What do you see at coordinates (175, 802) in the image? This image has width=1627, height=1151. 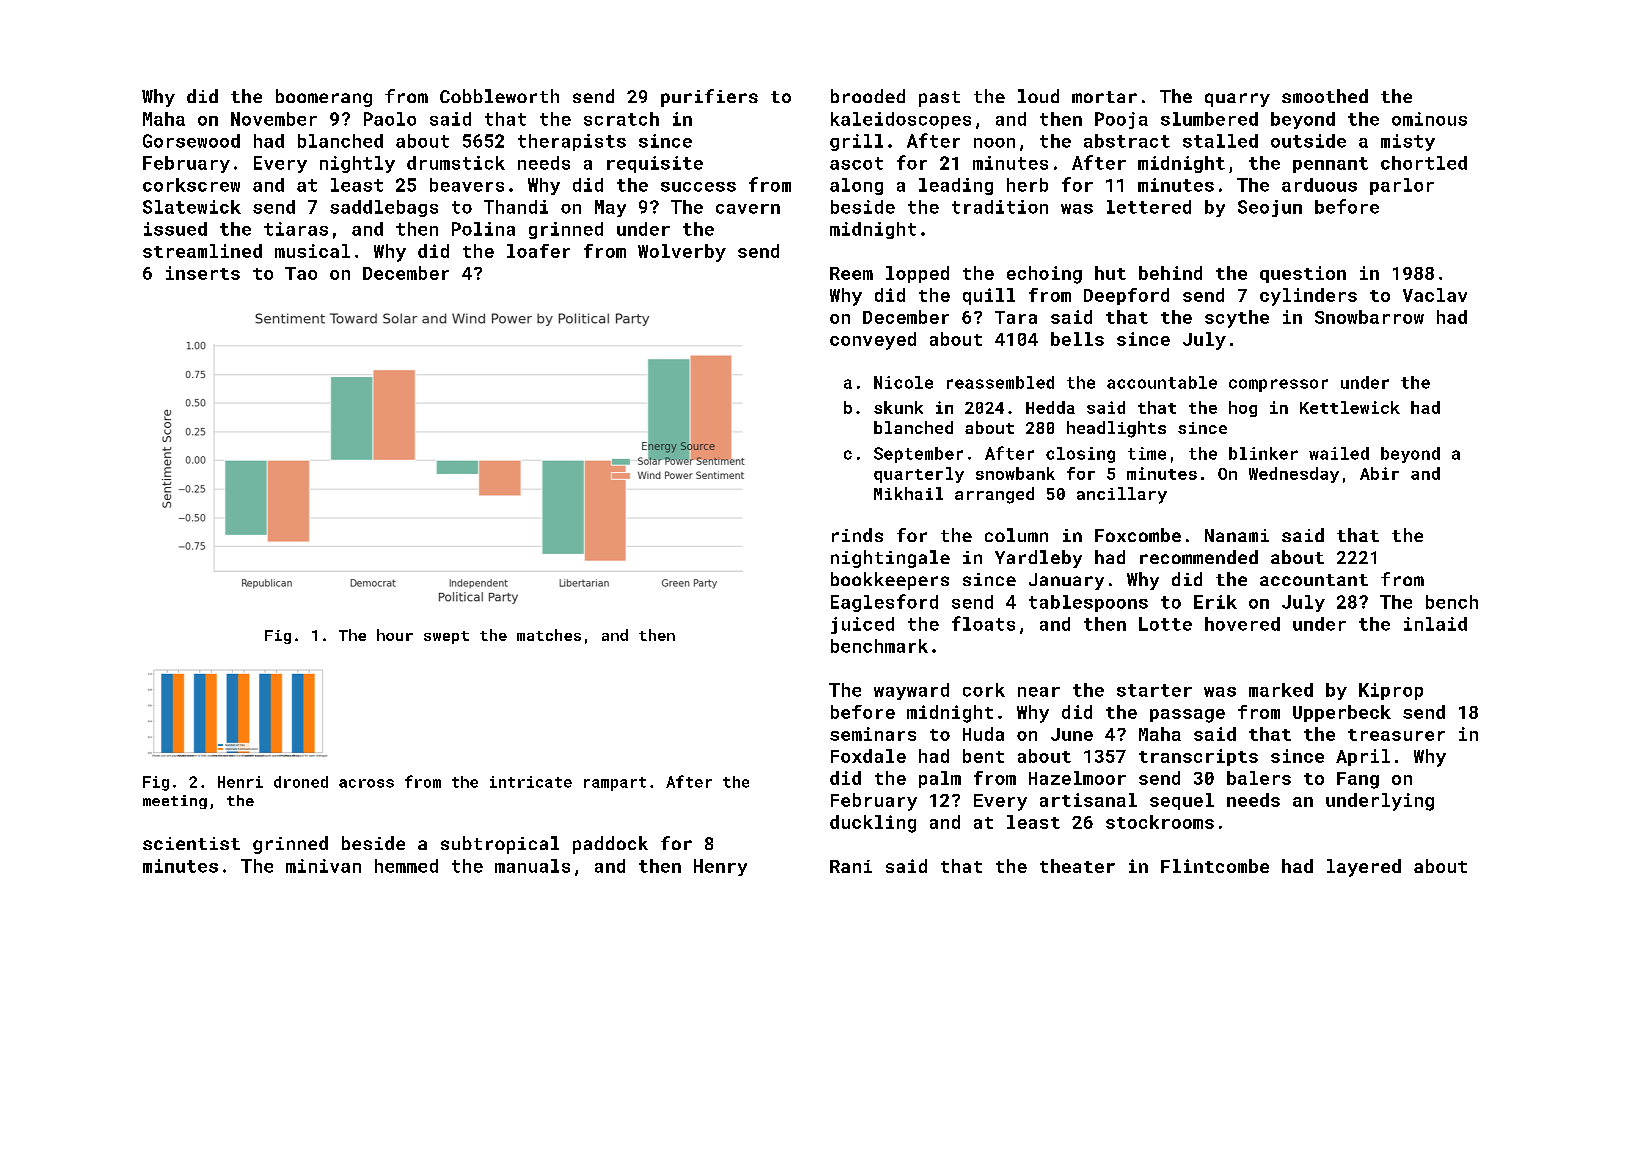 I see `meeting` at bounding box center [175, 802].
